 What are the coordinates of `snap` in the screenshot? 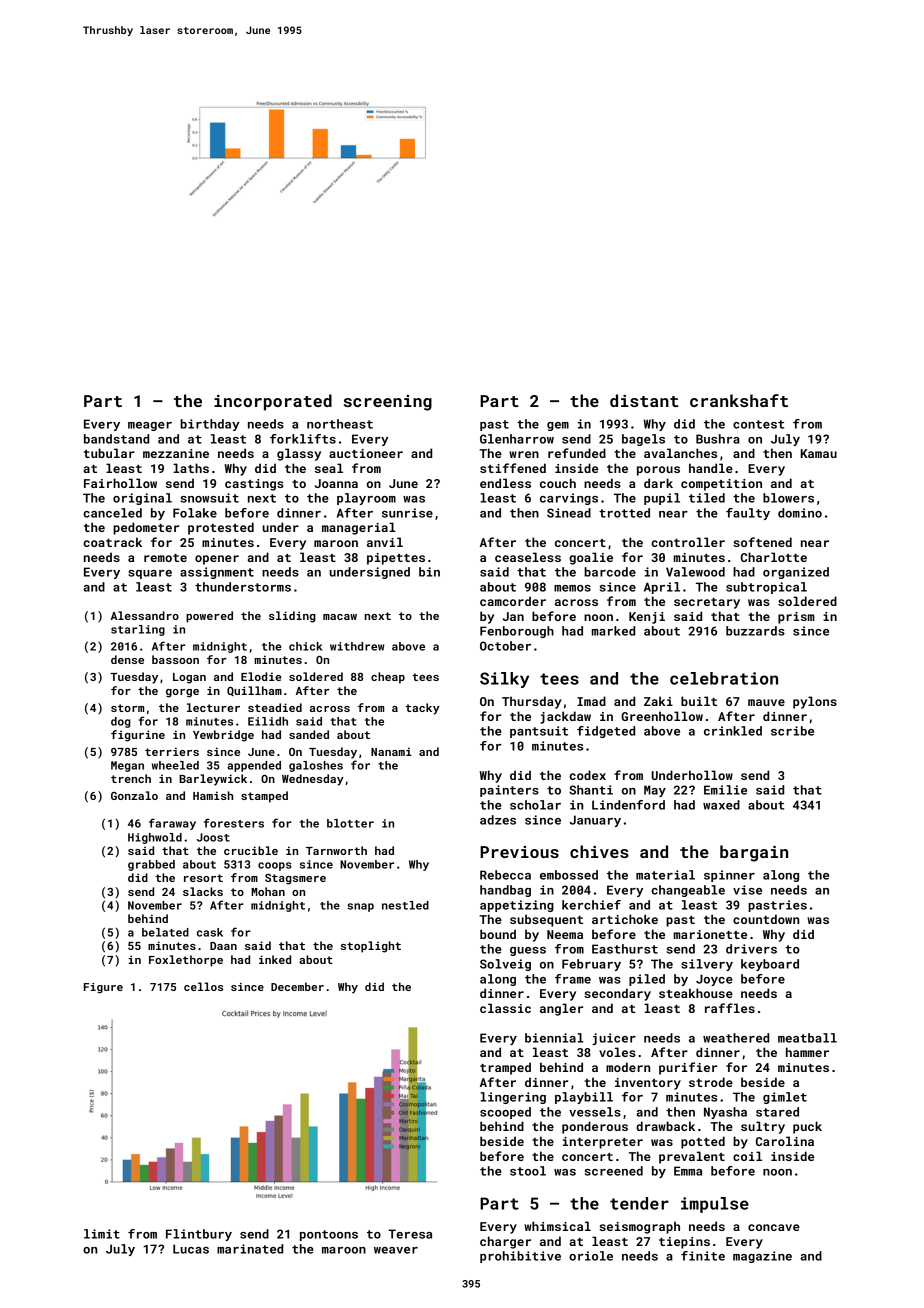 It's located at (360, 907).
